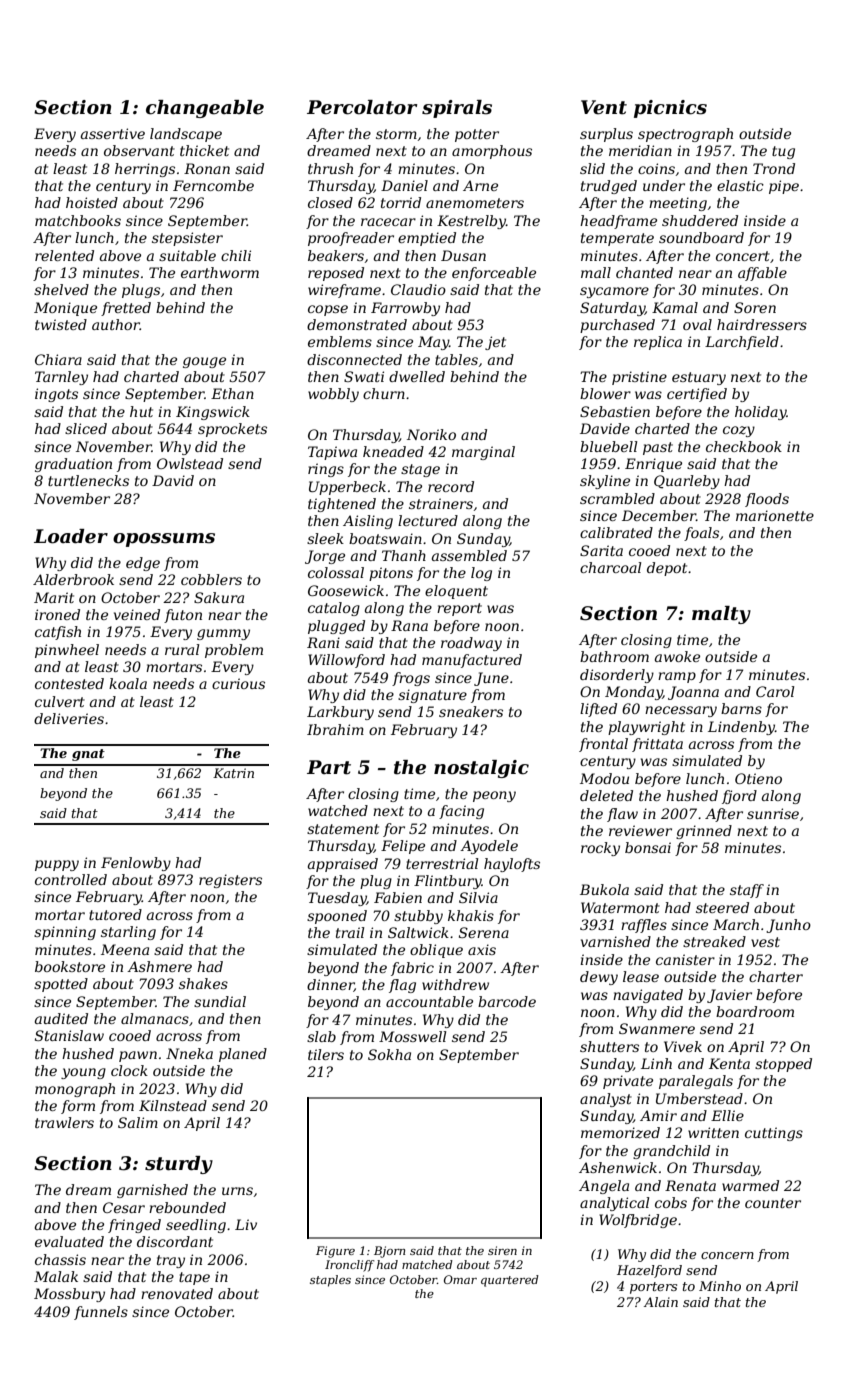 This screenshot has width=849, height=1400. Describe the element at coordinates (670, 109) in the screenshot. I see `picnics` at that location.
